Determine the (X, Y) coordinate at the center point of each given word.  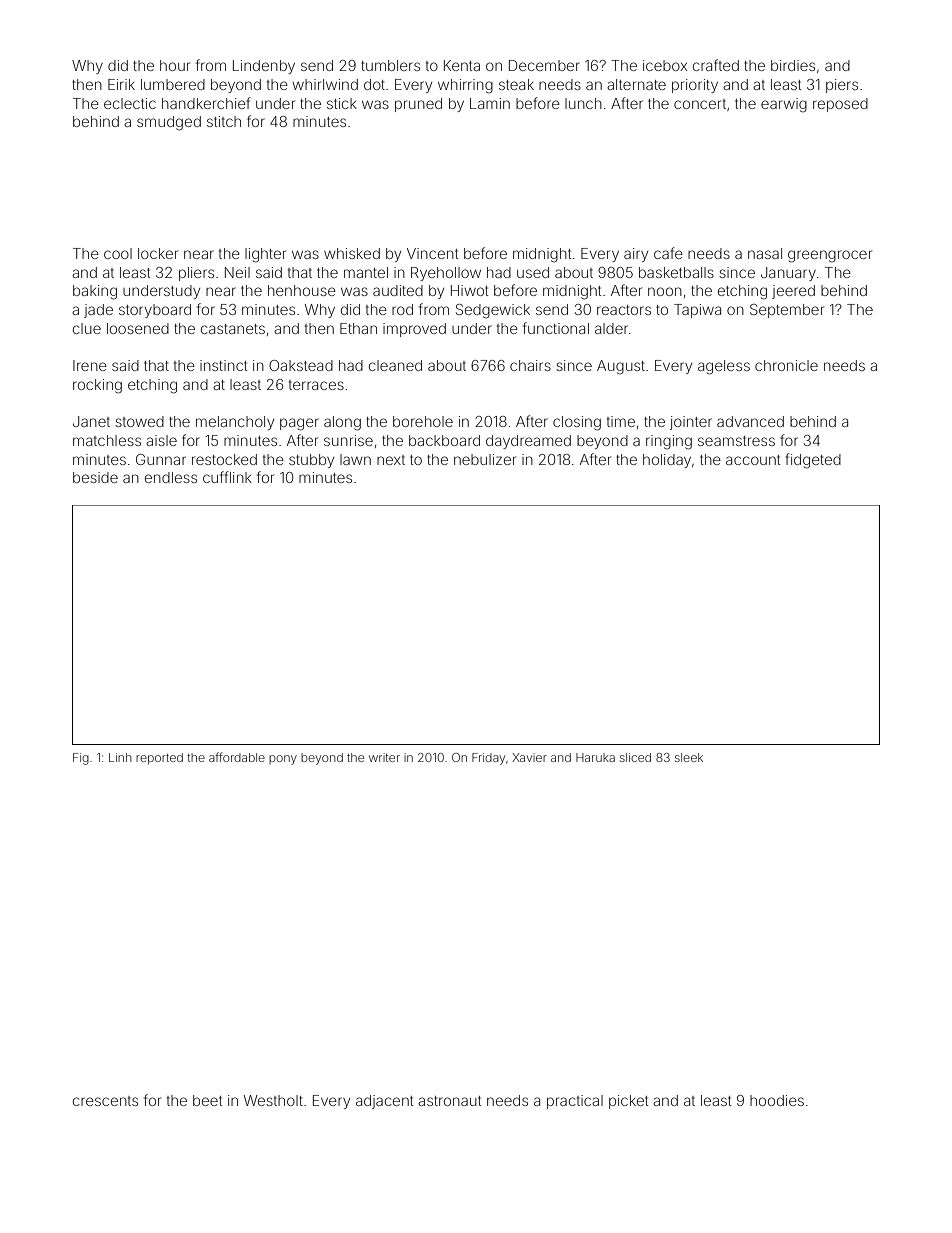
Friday (488, 759)
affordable (237, 757)
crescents (105, 1101)
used (533, 272)
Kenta (462, 65)
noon (665, 291)
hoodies (777, 1100)
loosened (138, 328)
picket (629, 1102)
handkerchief (206, 103)
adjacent (385, 1102)
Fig (81, 759)
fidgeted (813, 461)
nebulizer (485, 459)
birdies (793, 65)
